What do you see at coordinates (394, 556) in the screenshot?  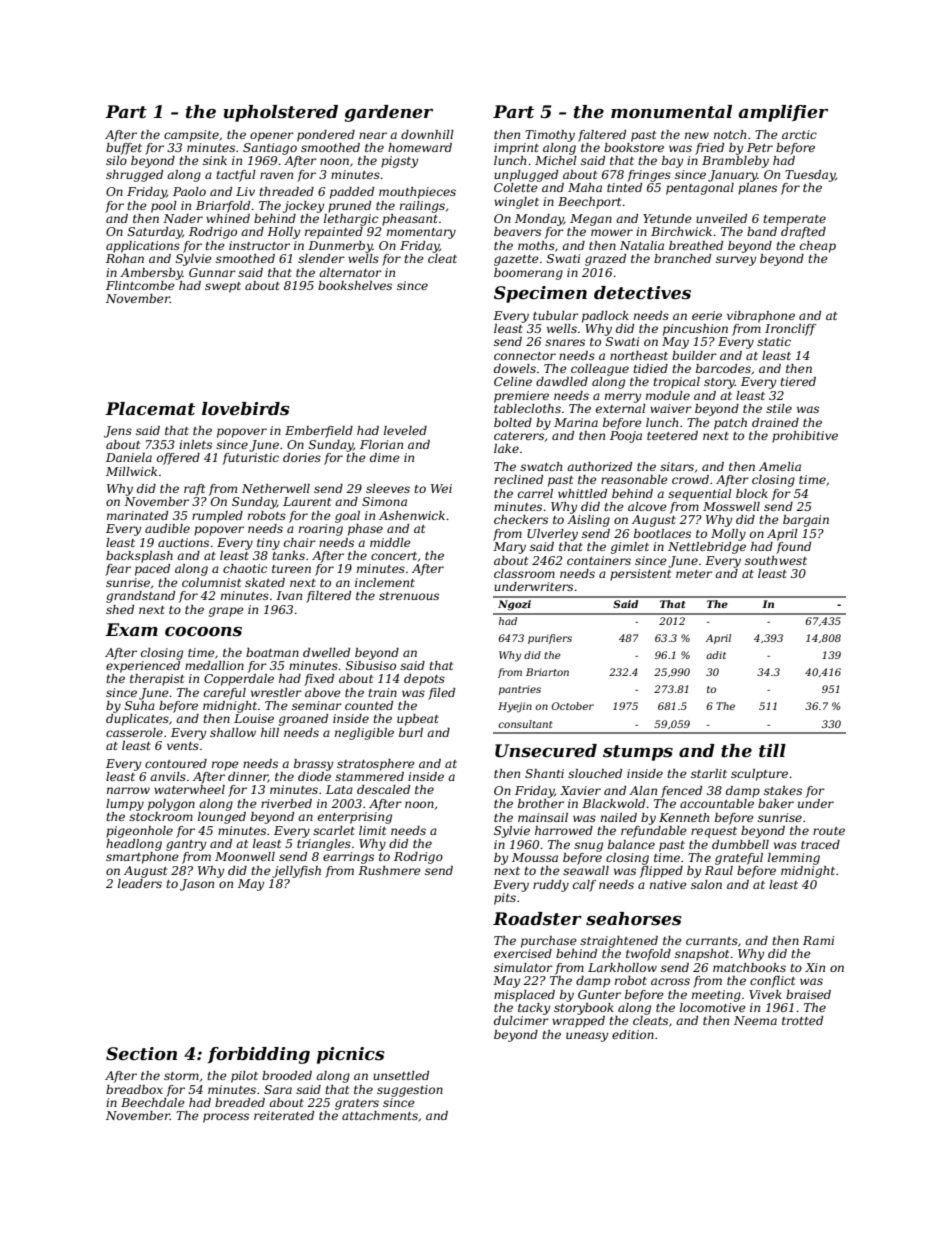 I see `concert` at bounding box center [394, 556].
